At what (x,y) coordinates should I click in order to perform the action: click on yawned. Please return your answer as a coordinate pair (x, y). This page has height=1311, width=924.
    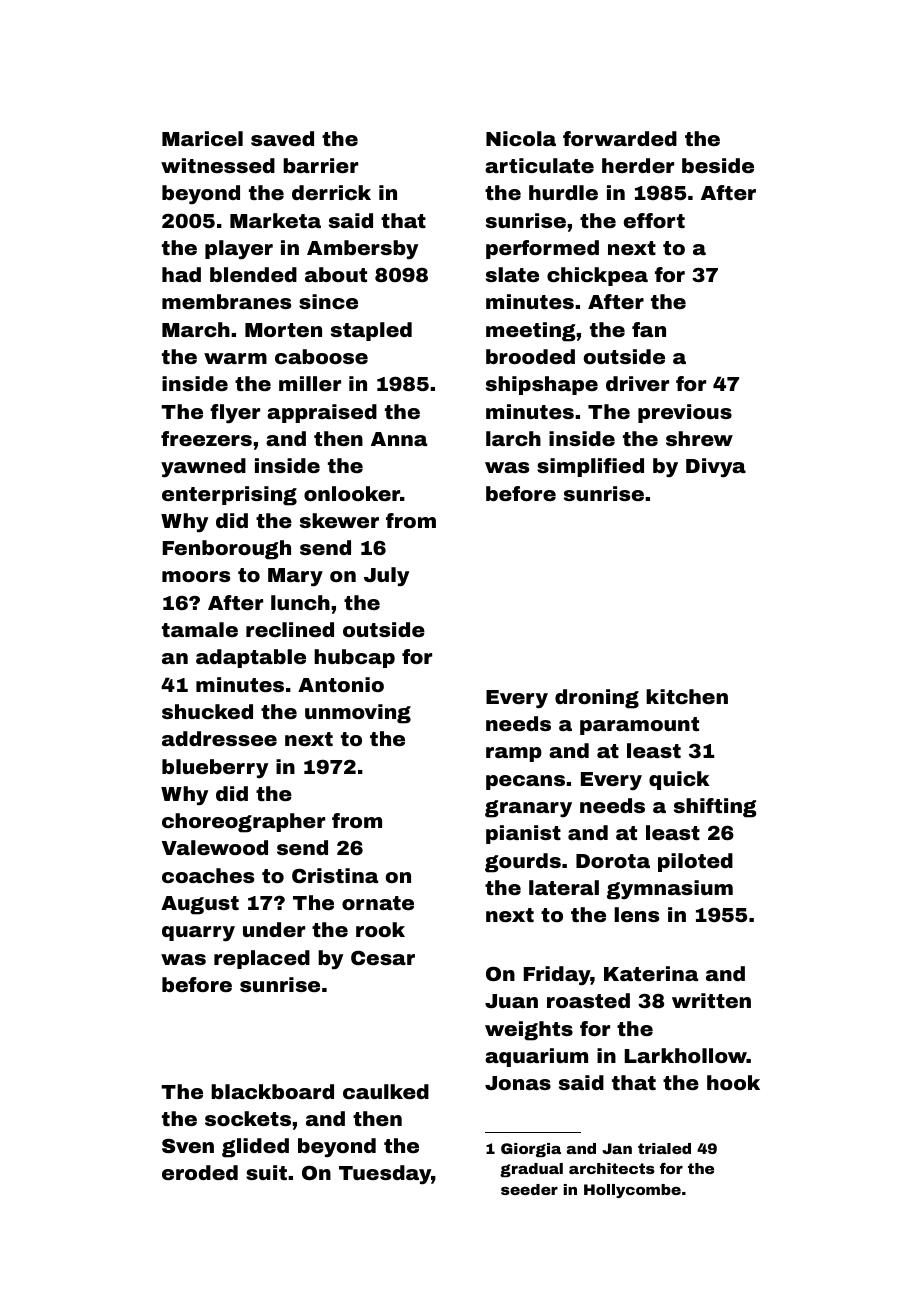
    Looking at the image, I should click on (203, 468).
